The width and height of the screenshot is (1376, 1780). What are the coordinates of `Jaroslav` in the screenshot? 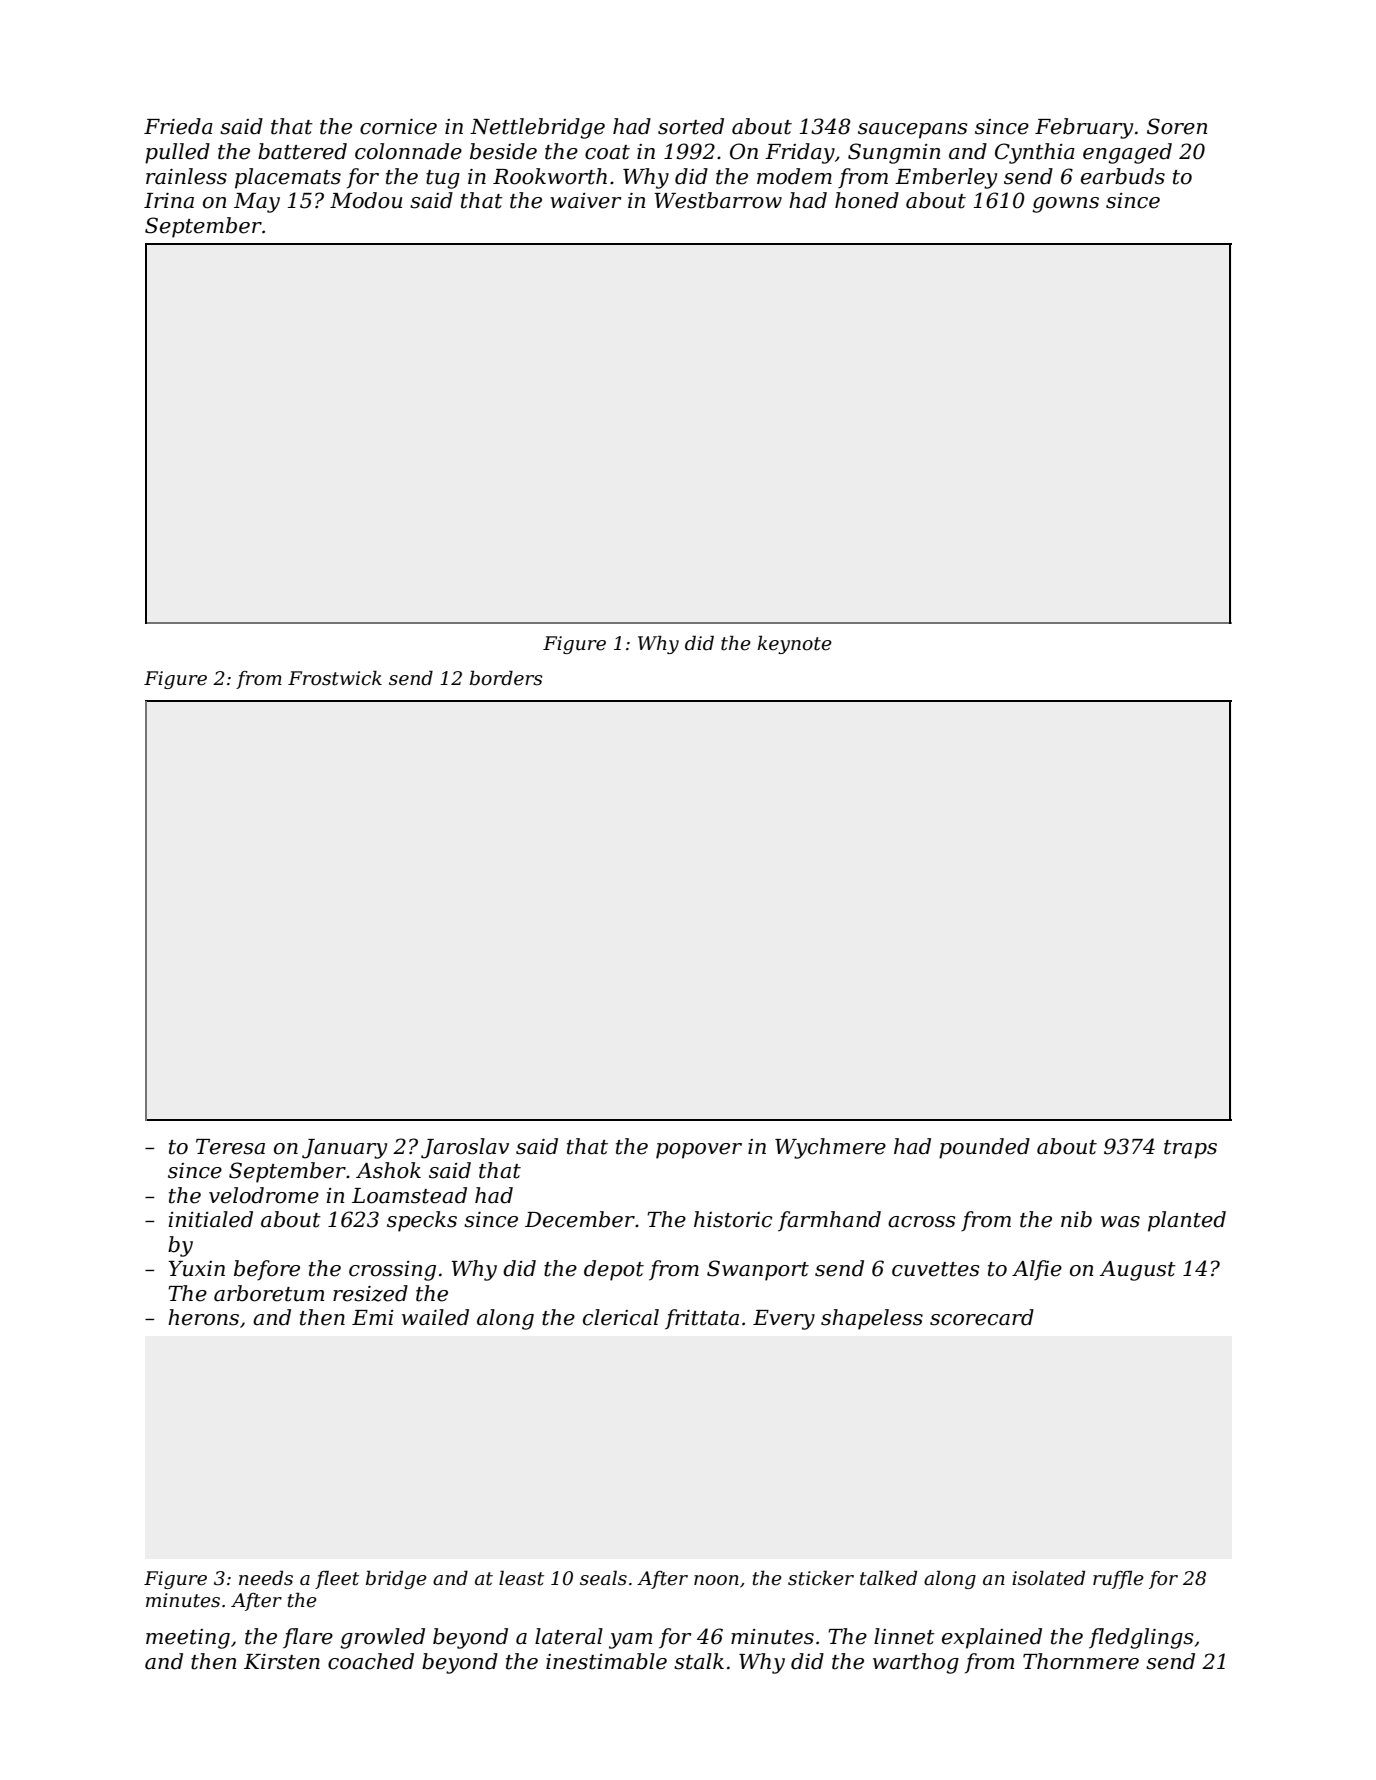 It's located at (465, 1148).
